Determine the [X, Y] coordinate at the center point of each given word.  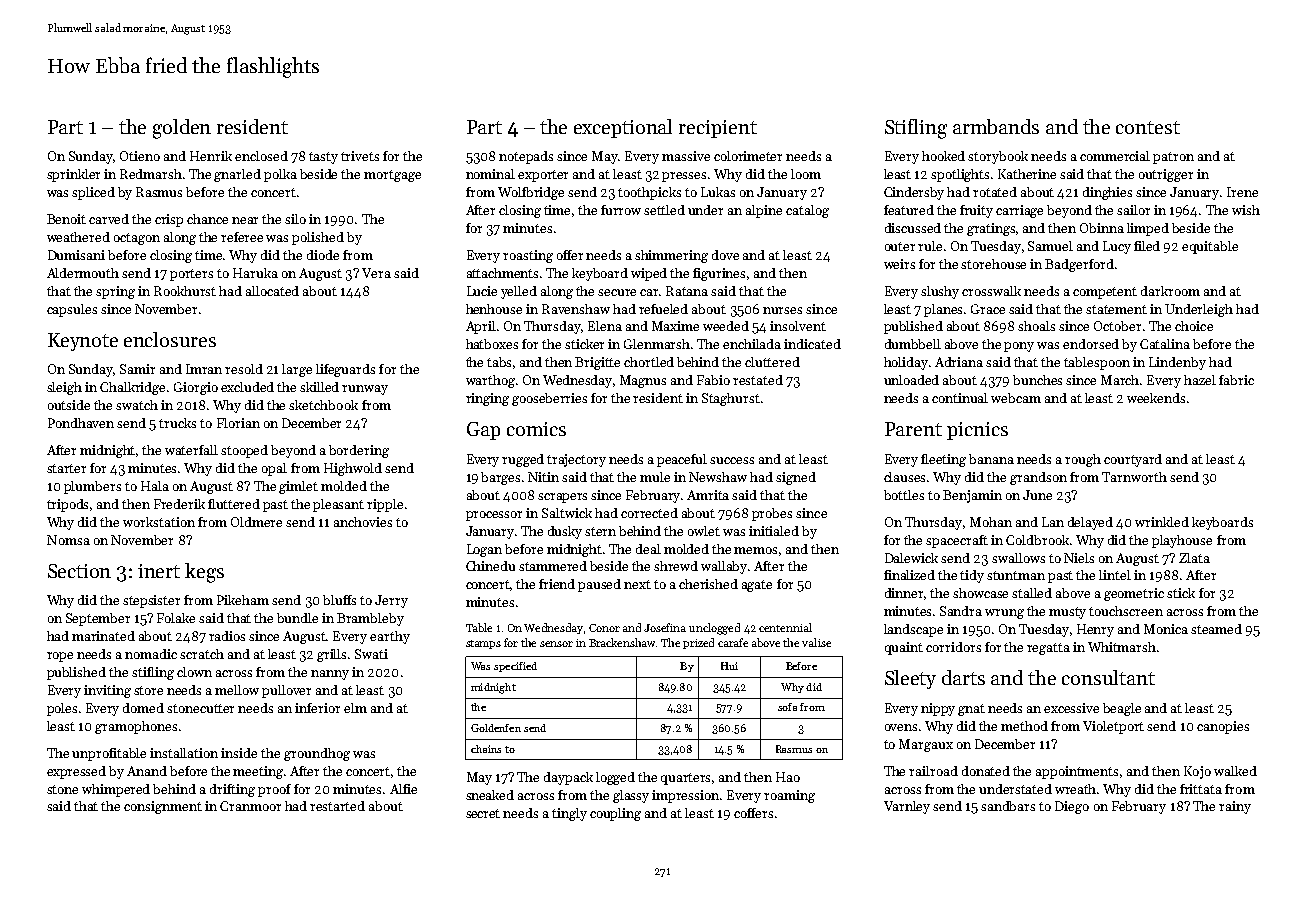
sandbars [1008, 806]
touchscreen [1126, 611]
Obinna [1102, 228]
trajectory [576, 460]
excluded [247, 387]
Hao [788, 777]
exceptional [623, 128]
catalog [807, 211]
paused [599, 585]
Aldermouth [83, 273]
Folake [176, 618]
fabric [1236, 380]
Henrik [211, 156]
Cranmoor [250, 806]
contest [1148, 127]
